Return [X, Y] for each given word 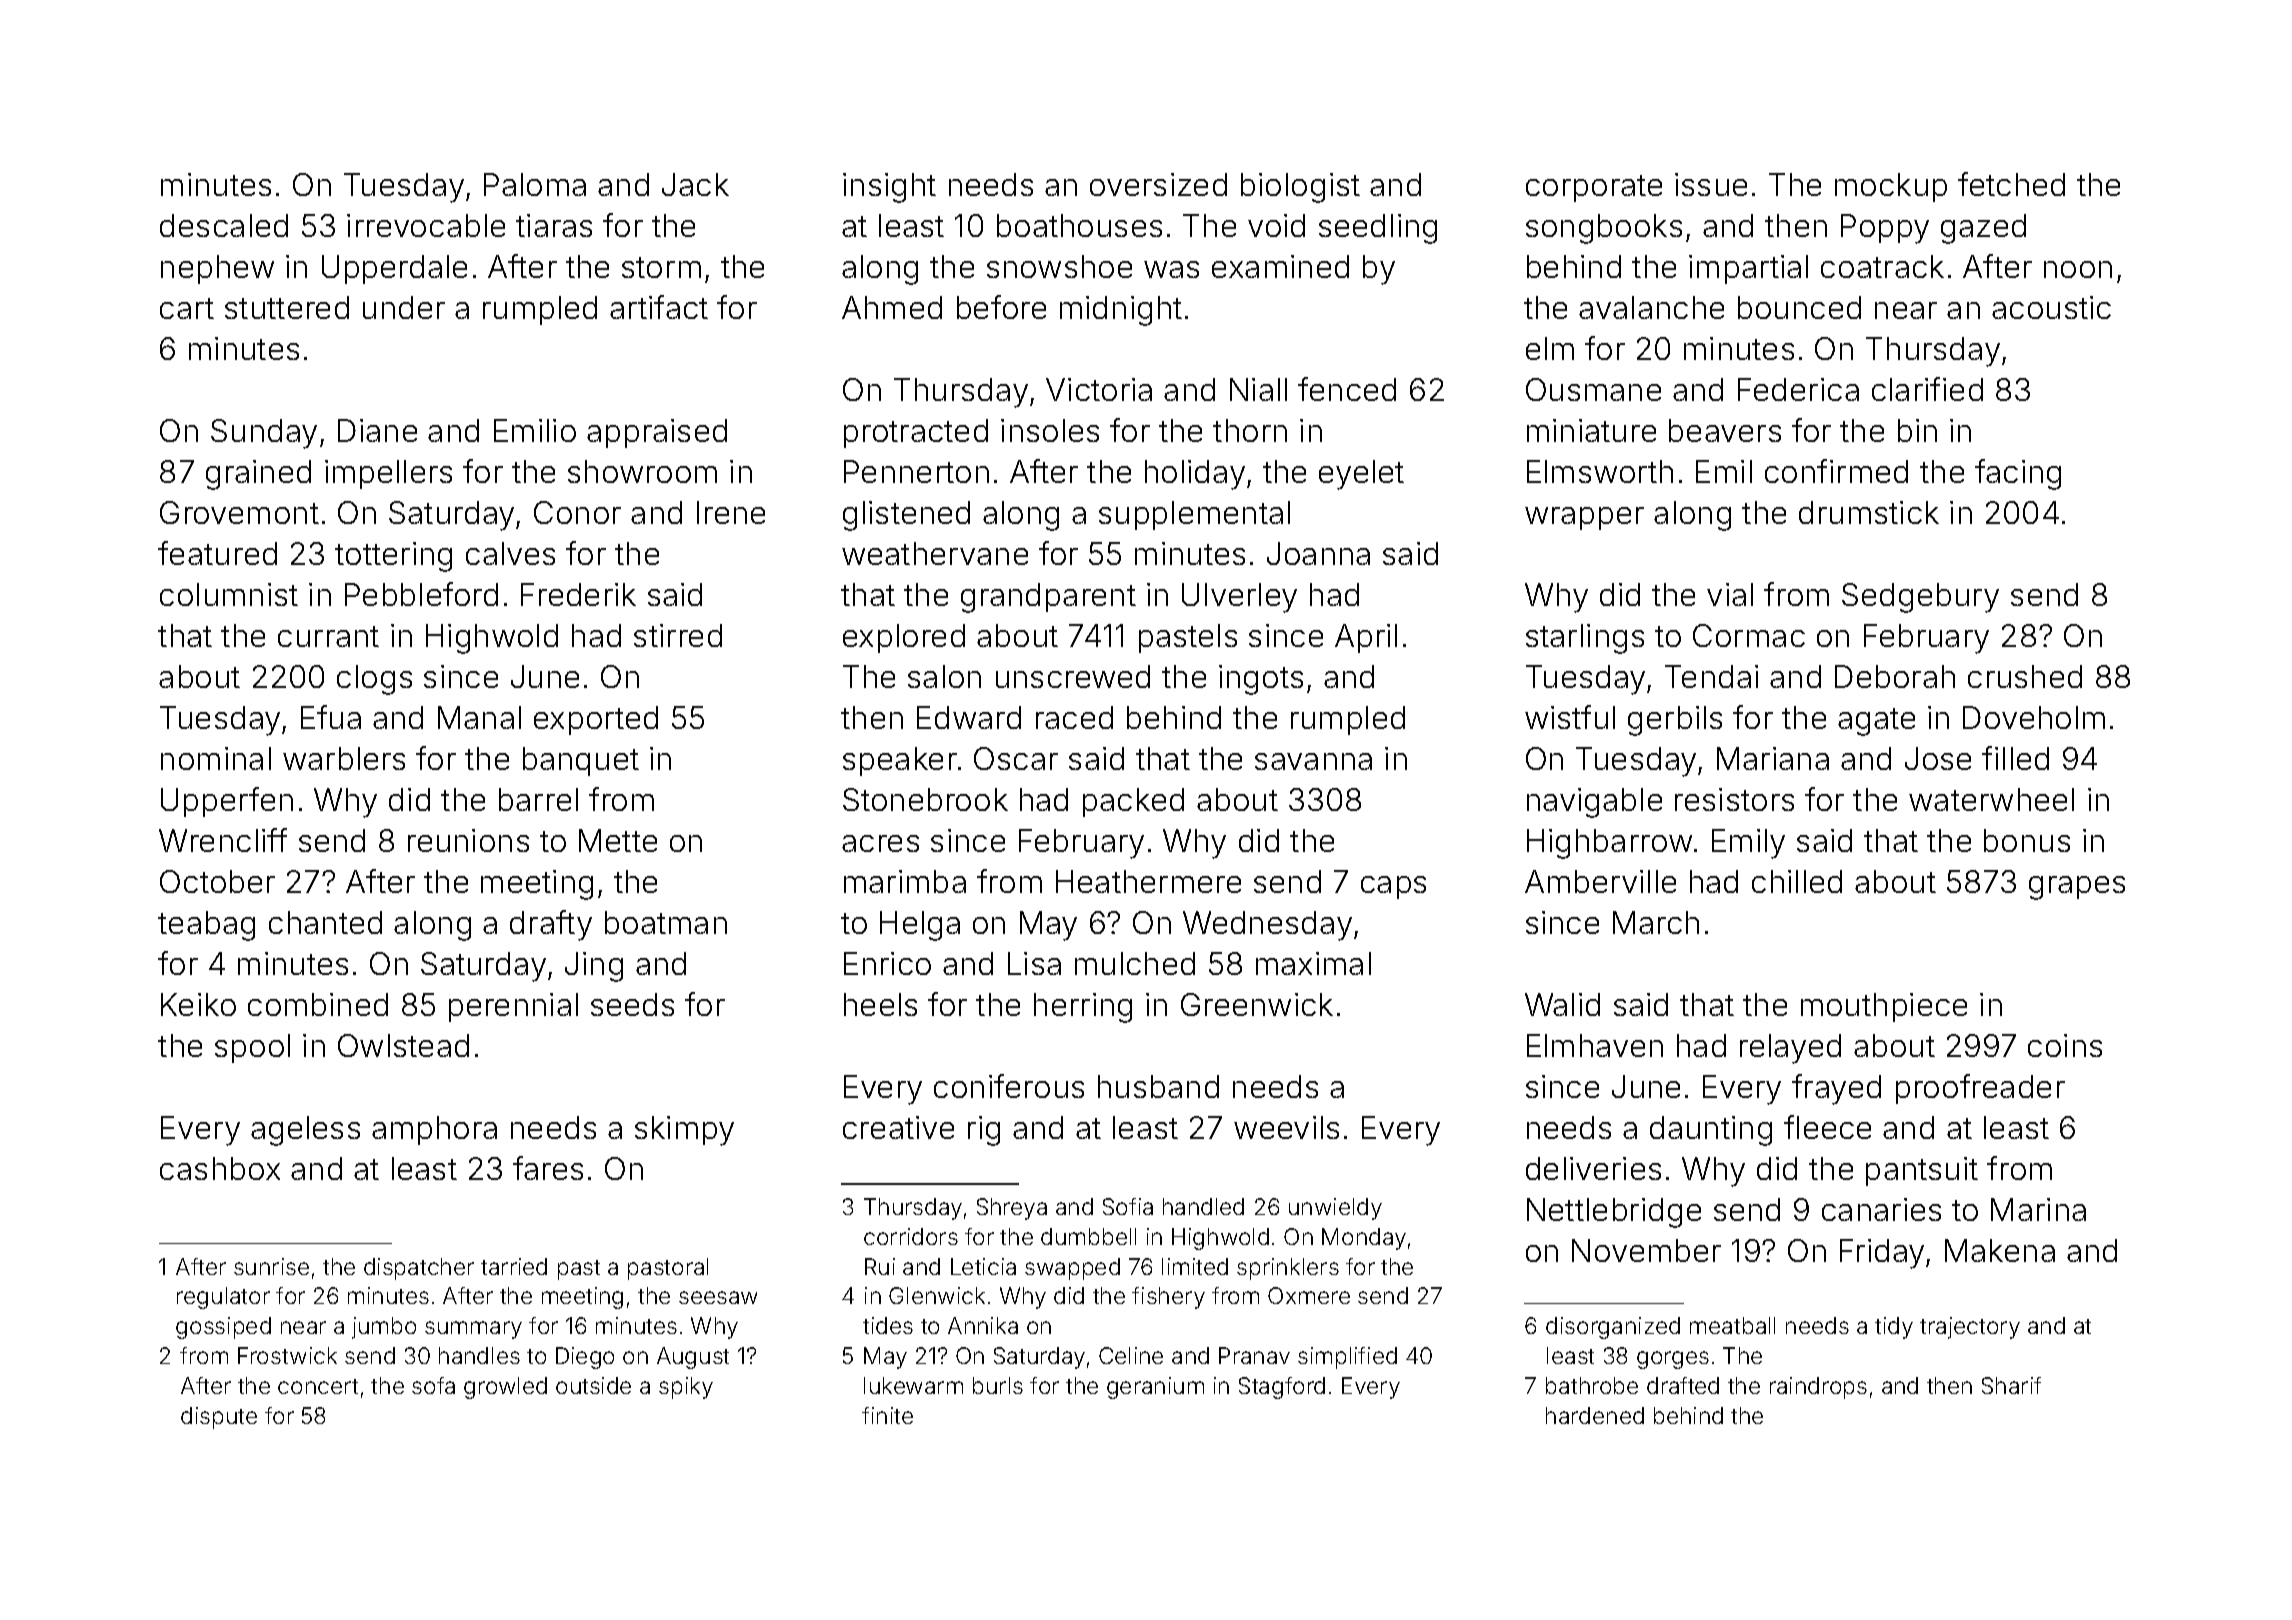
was [1171, 269]
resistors [1734, 799]
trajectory [1970, 1328]
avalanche [1651, 307]
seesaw [718, 1297]
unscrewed [1073, 676]
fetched [2011, 184]
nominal [216, 758]
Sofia [1128, 1206]
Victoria [1099, 389]
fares [548, 1168]
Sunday [264, 434]
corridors [911, 1236]
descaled [224, 225]
